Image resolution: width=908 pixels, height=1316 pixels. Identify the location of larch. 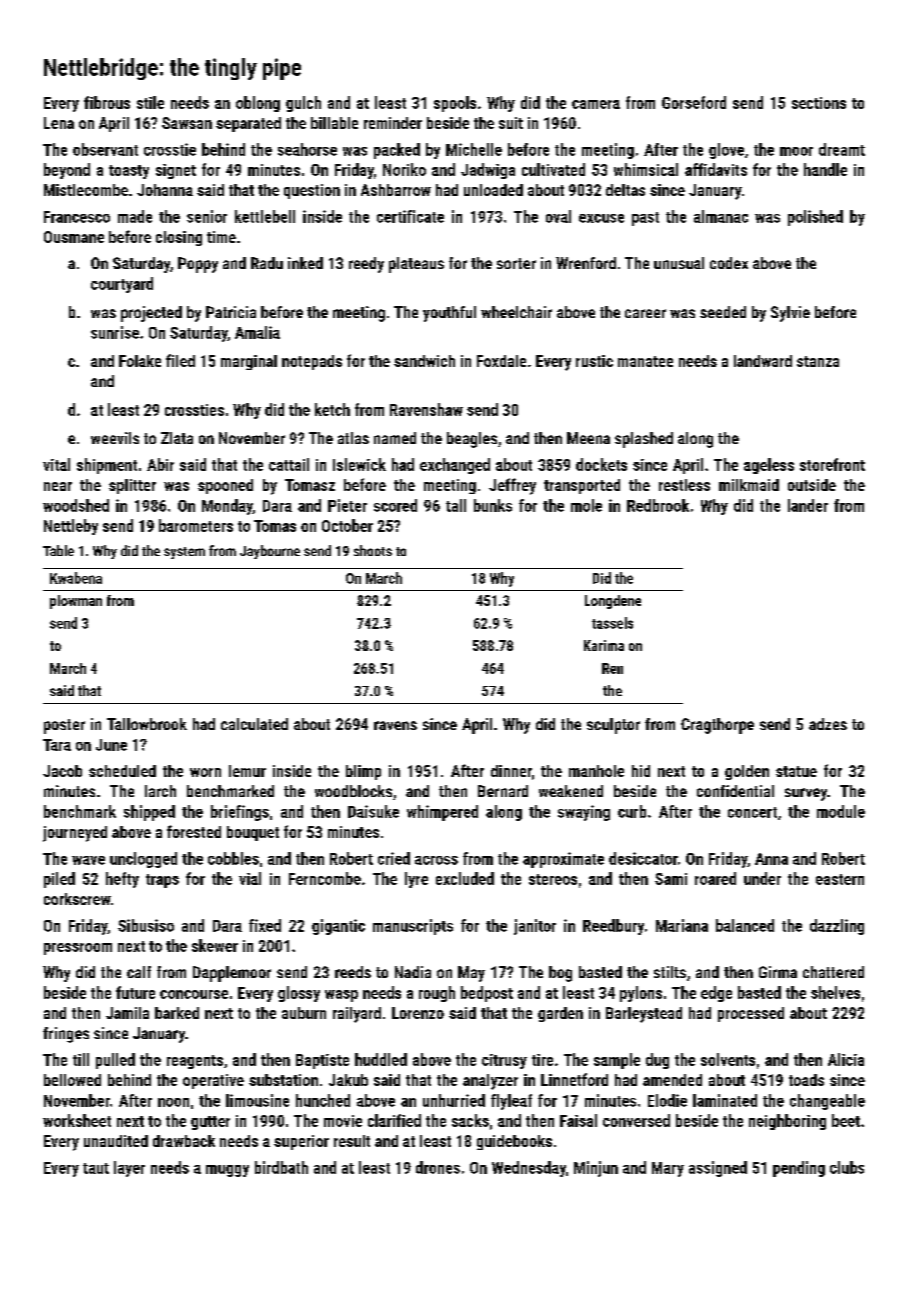
(160, 791).
